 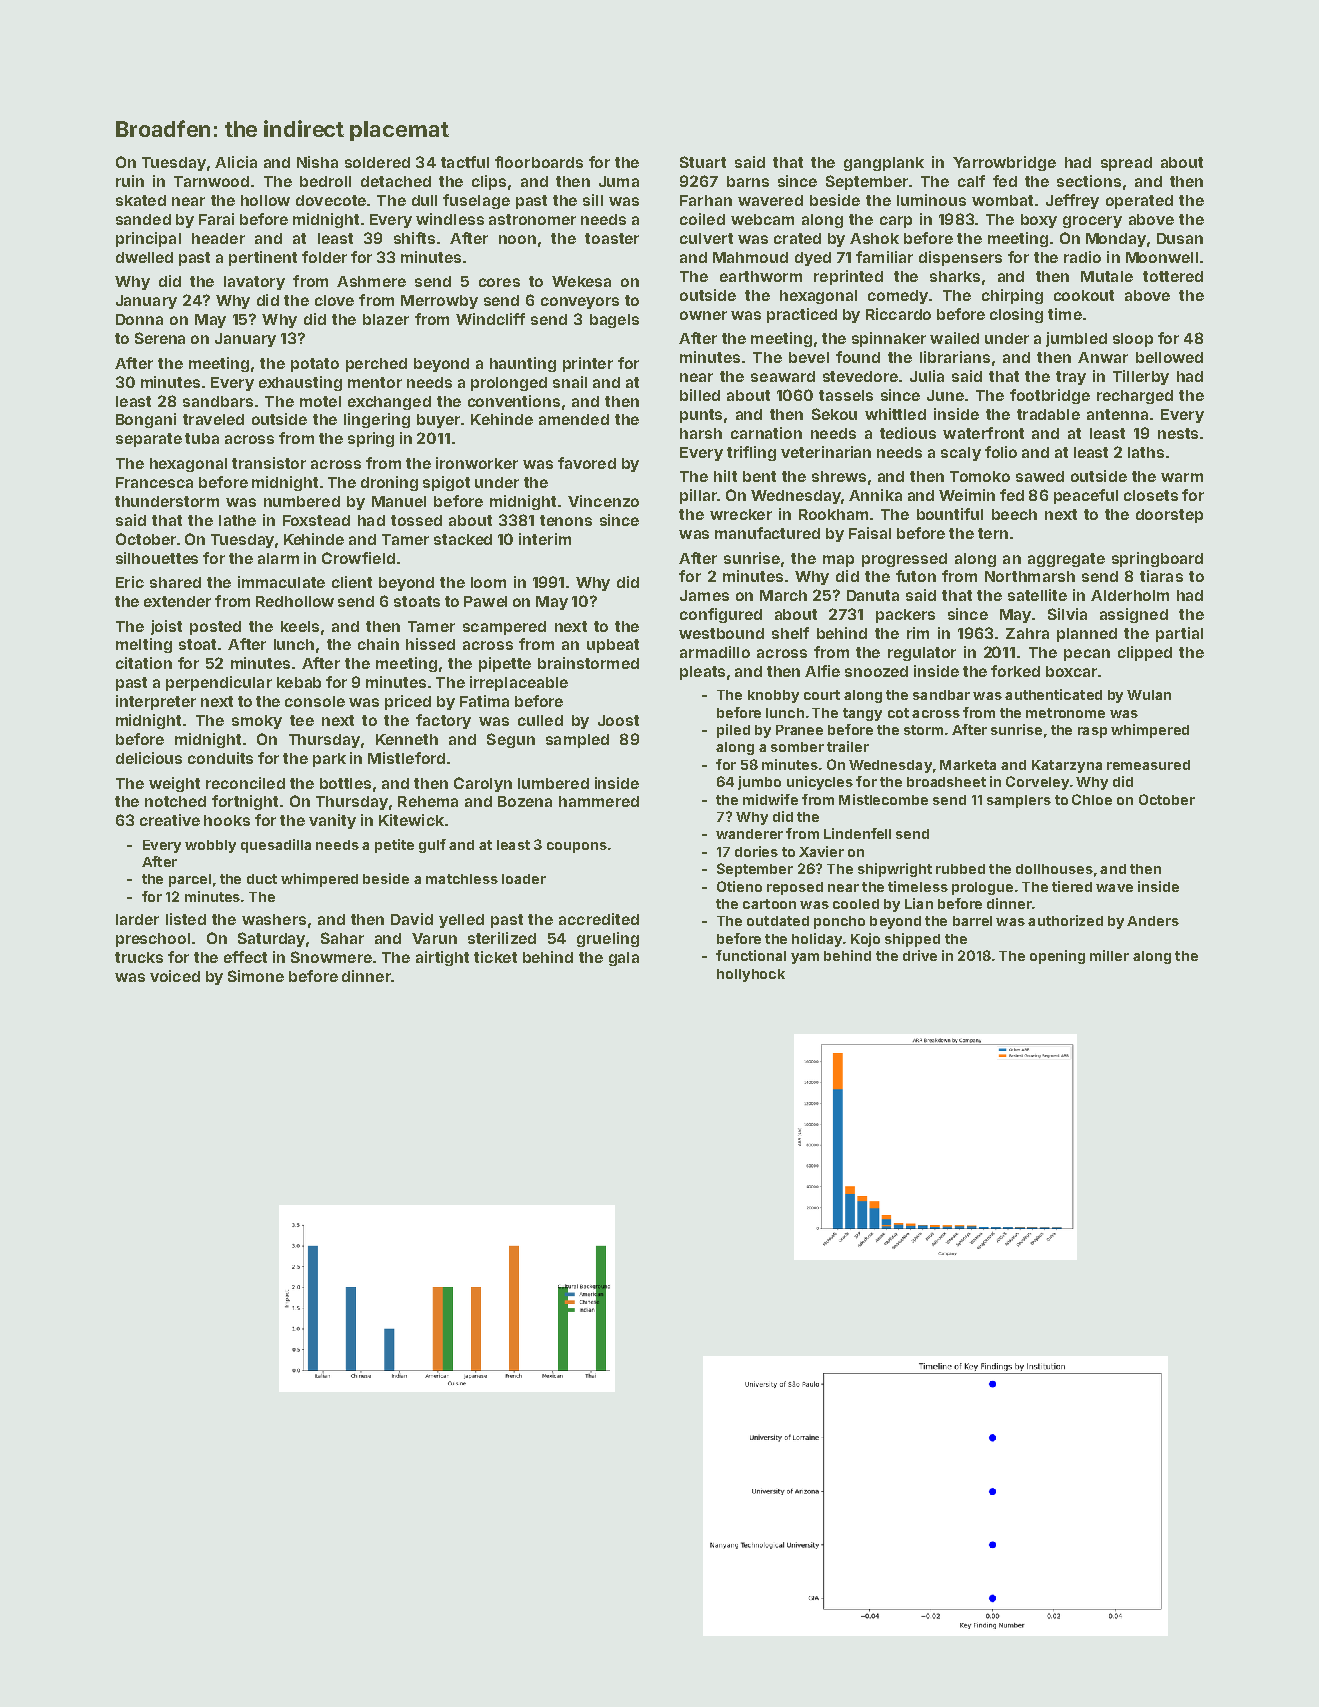 What do you see at coordinates (175, 976) in the document?
I see `voiced` at bounding box center [175, 976].
